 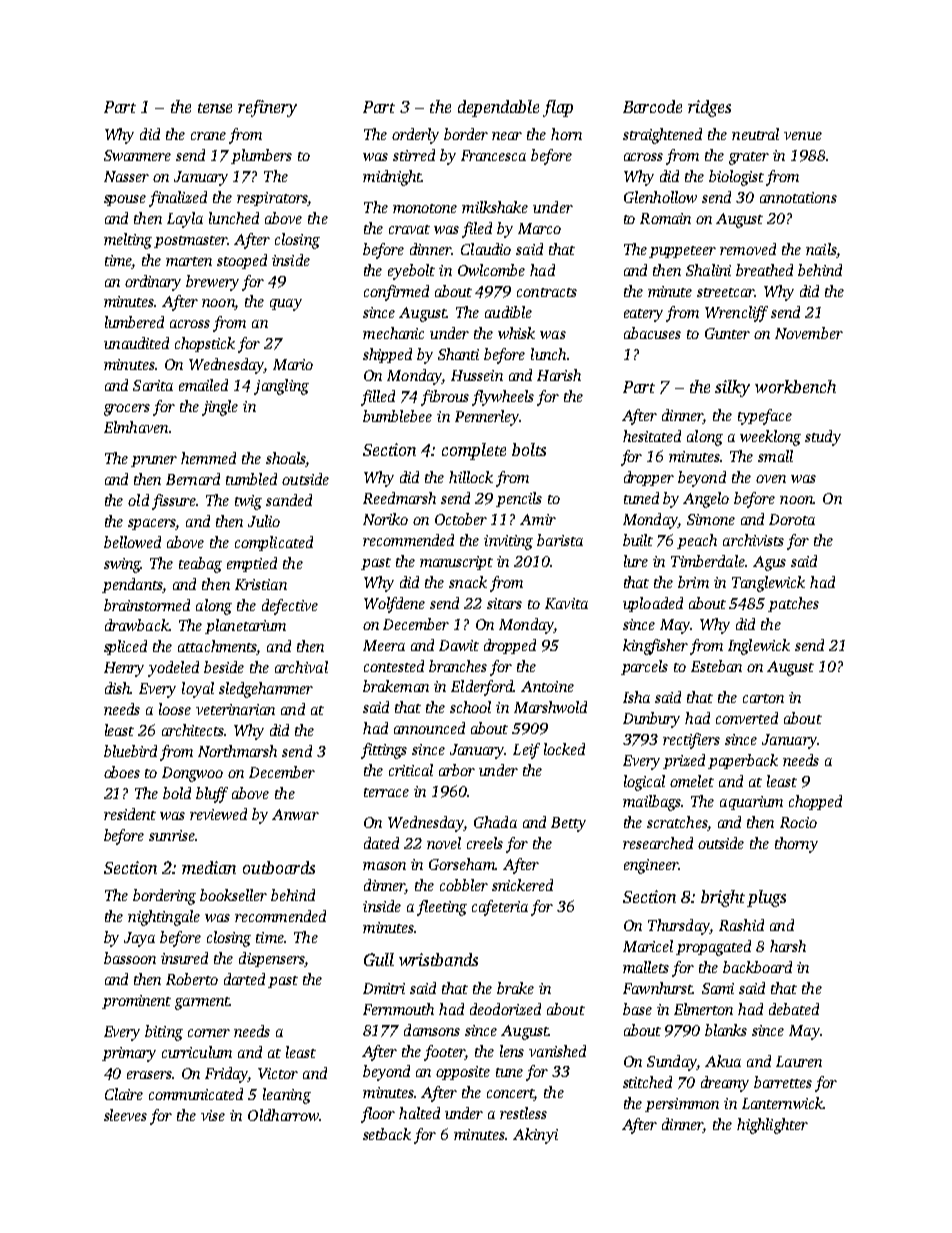 What do you see at coordinates (442, 908) in the page?
I see `fleeting` at bounding box center [442, 908].
